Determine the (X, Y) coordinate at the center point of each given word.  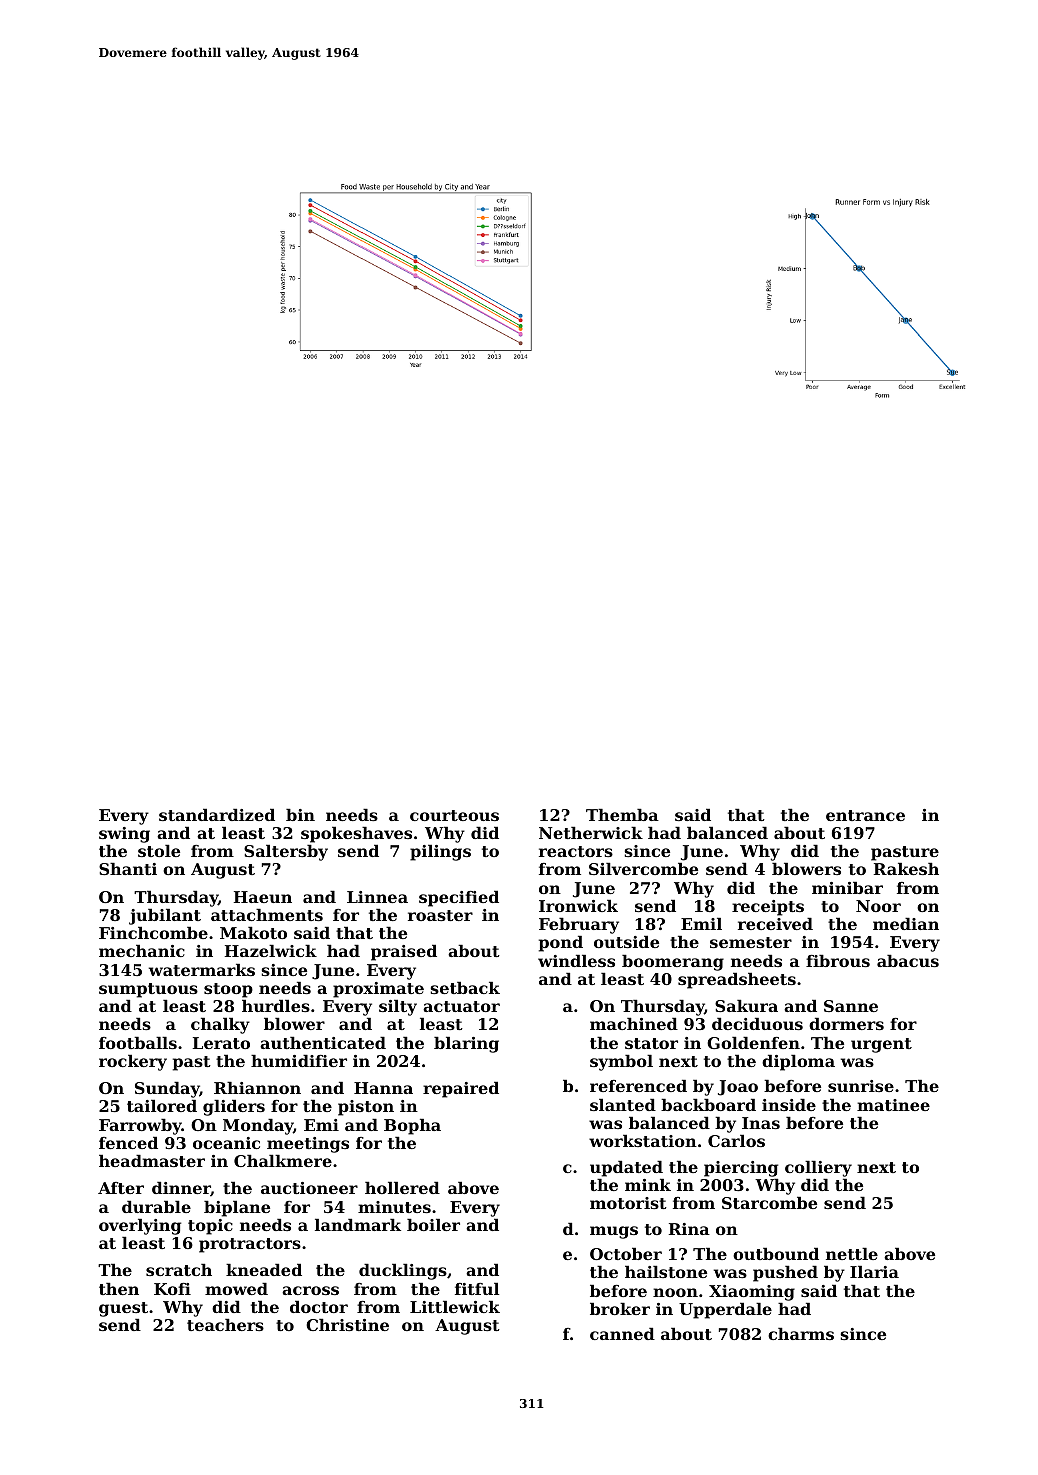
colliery (818, 1168)
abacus (908, 960)
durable (156, 1206)
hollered (402, 1187)
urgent (881, 1045)
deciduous (757, 1023)
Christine (347, 1324)
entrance (865, 815)
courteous (454, 815)
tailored (162, 1105)
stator (651, 1043)
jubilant (165, 916)
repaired (461, 1089)
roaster (440, 915)
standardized (217, 814)
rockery (133, 1062)
